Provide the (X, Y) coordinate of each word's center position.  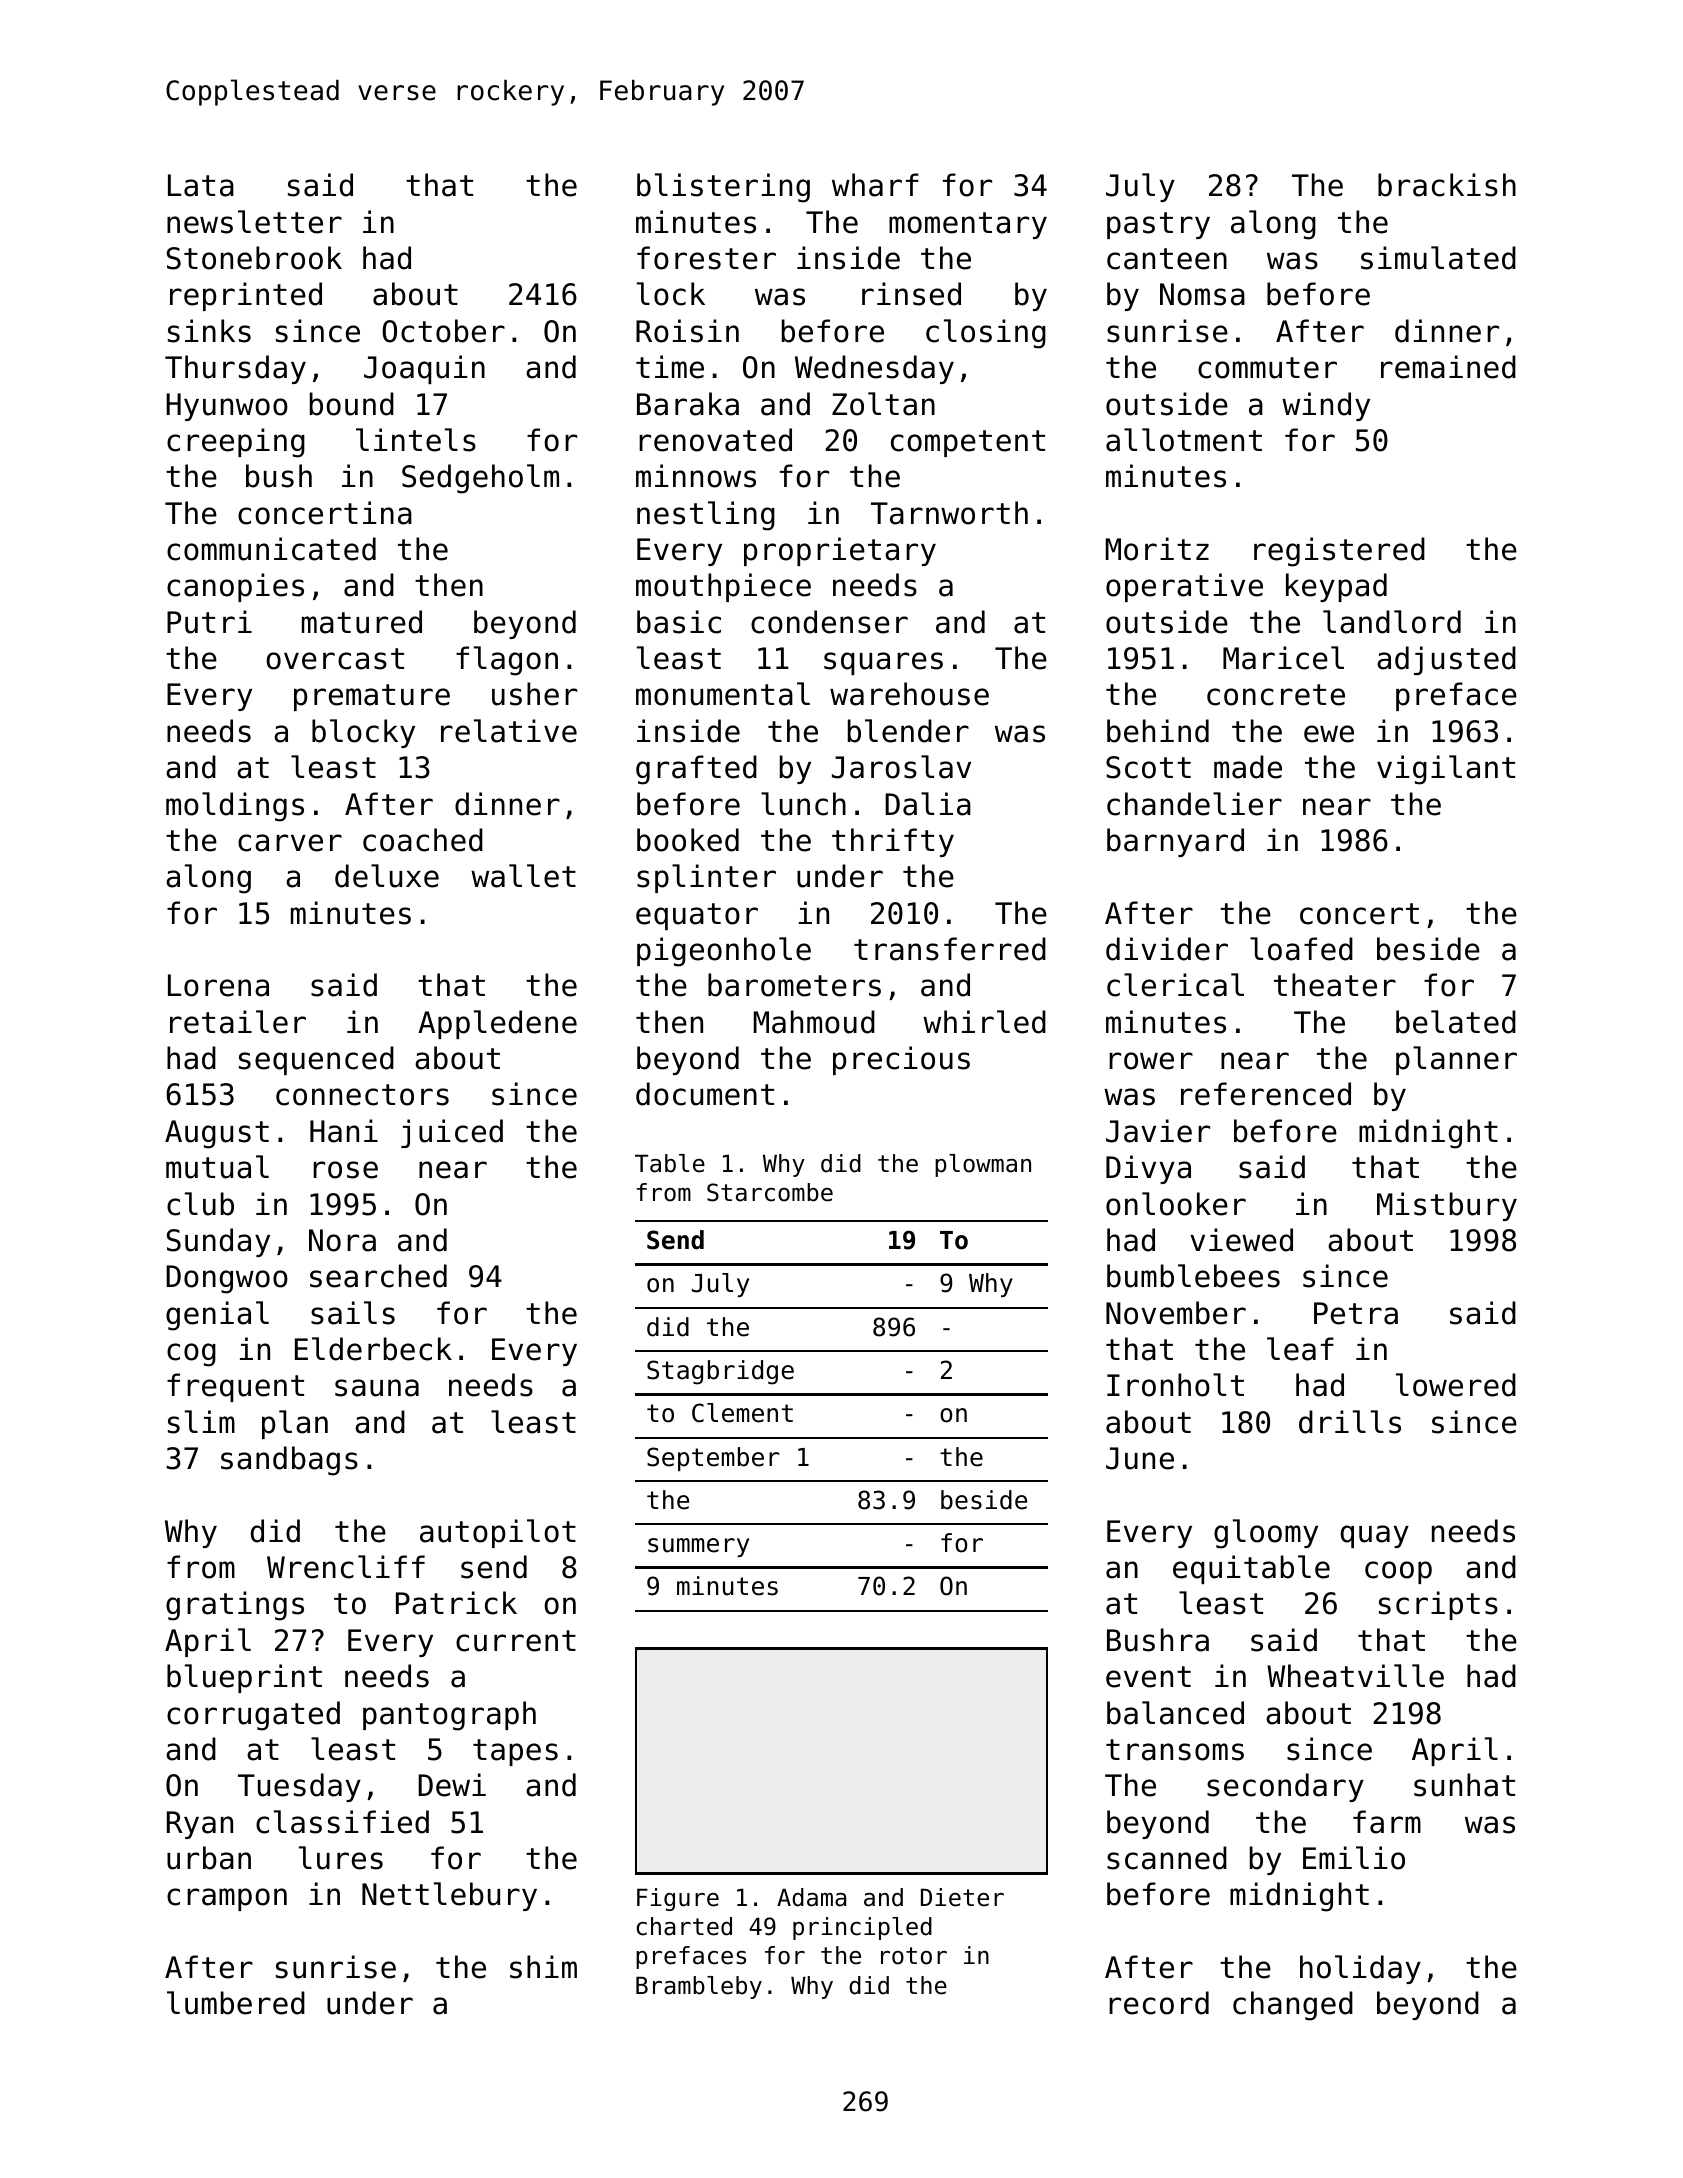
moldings (235, 807)
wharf (875, 185)
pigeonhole (724, 952)
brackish (1447, 185)
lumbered (236, 2003)
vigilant (1446, 770)
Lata (201, 185)
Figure (678, 1899)
